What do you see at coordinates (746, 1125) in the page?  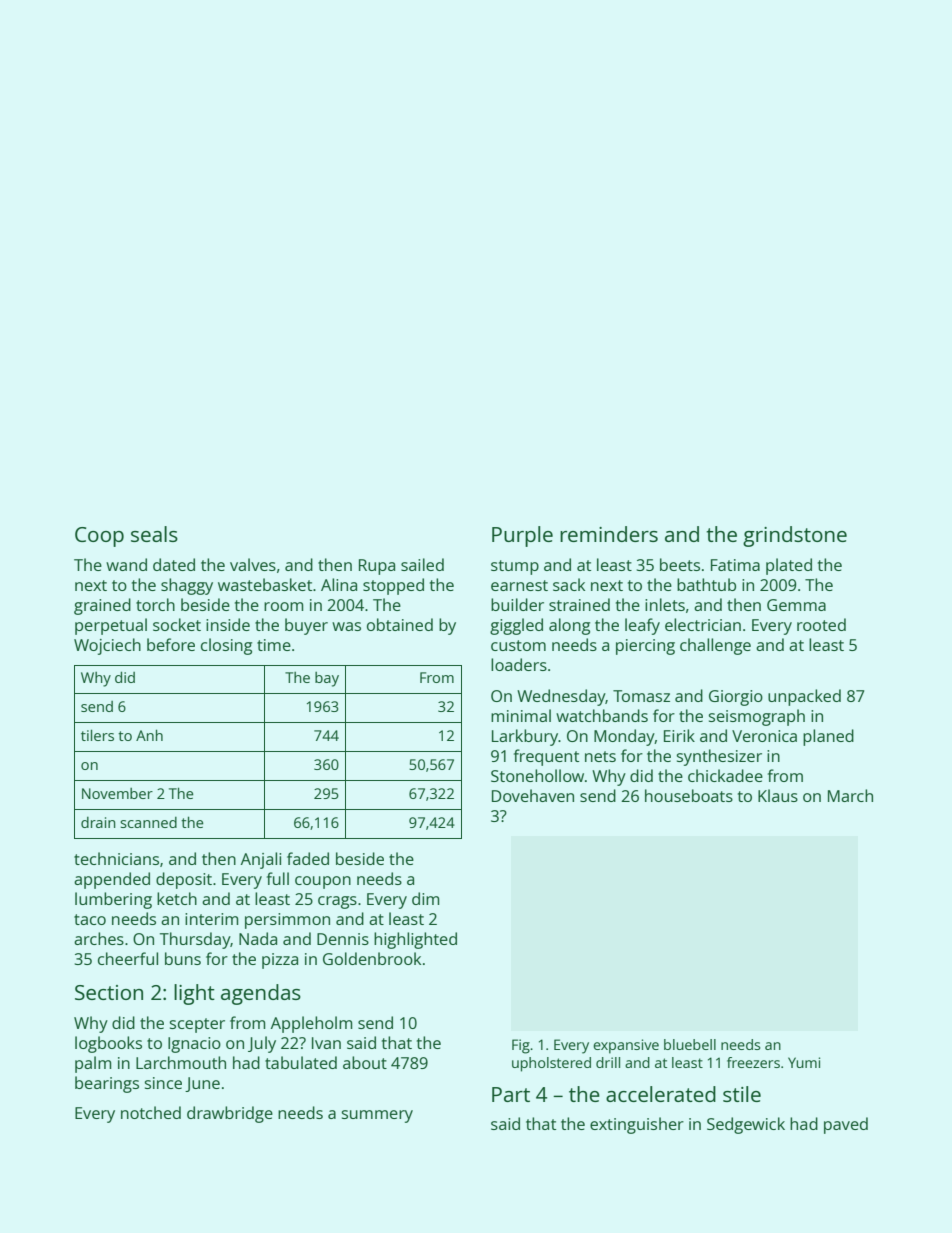 I see `Sedgewick` at bounding box center [746, 1125].
